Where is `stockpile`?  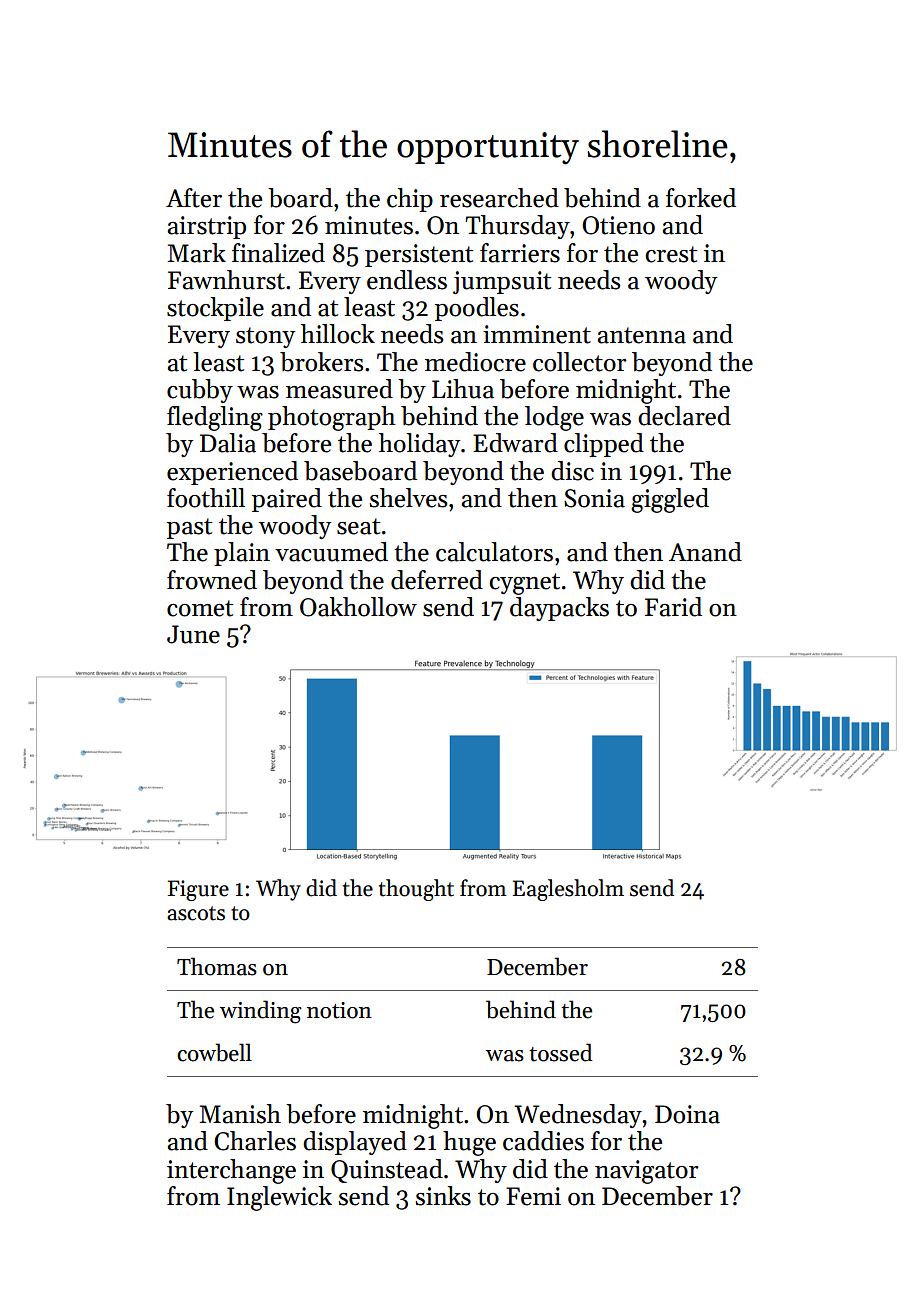 stockpile is located at coordinates (215, 309).
